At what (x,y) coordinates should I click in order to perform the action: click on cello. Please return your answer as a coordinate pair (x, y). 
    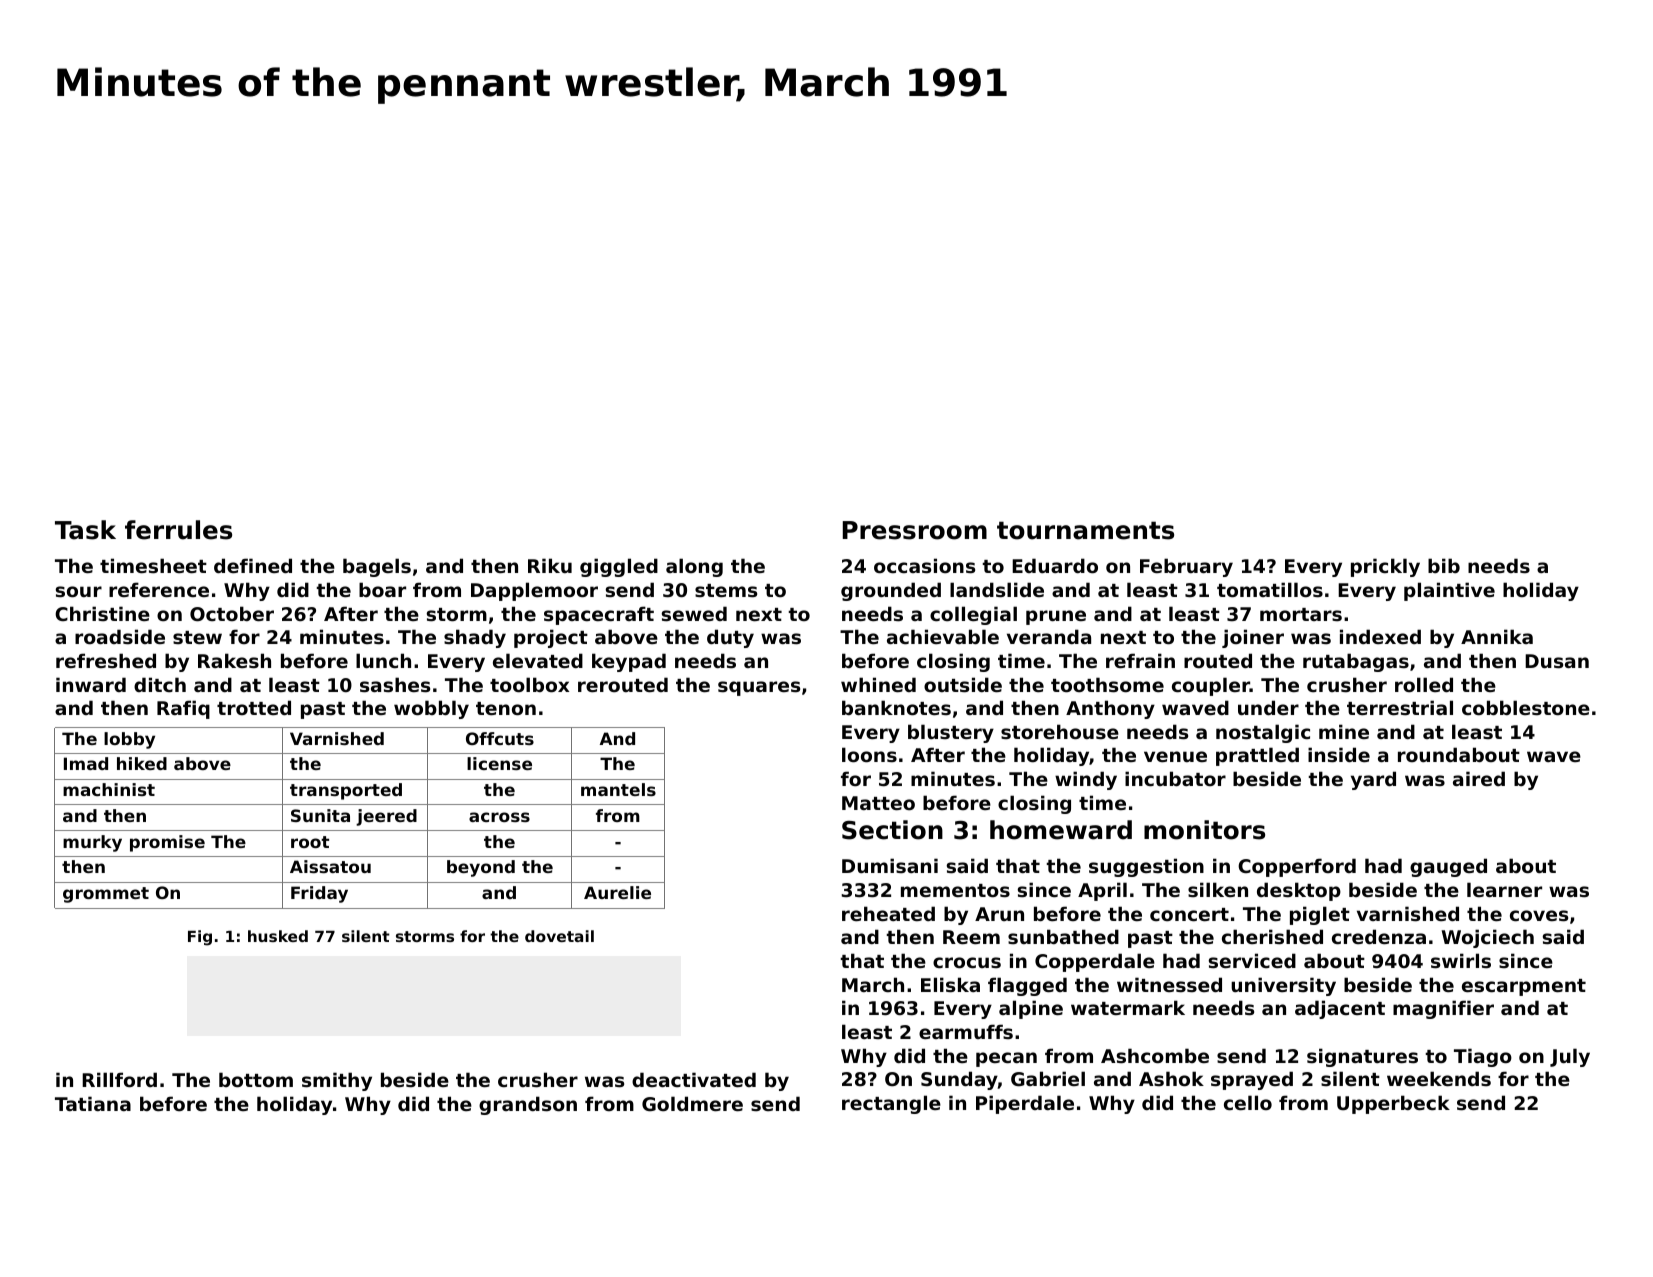
    Looking at the image, I should click on (1248, 1102).
